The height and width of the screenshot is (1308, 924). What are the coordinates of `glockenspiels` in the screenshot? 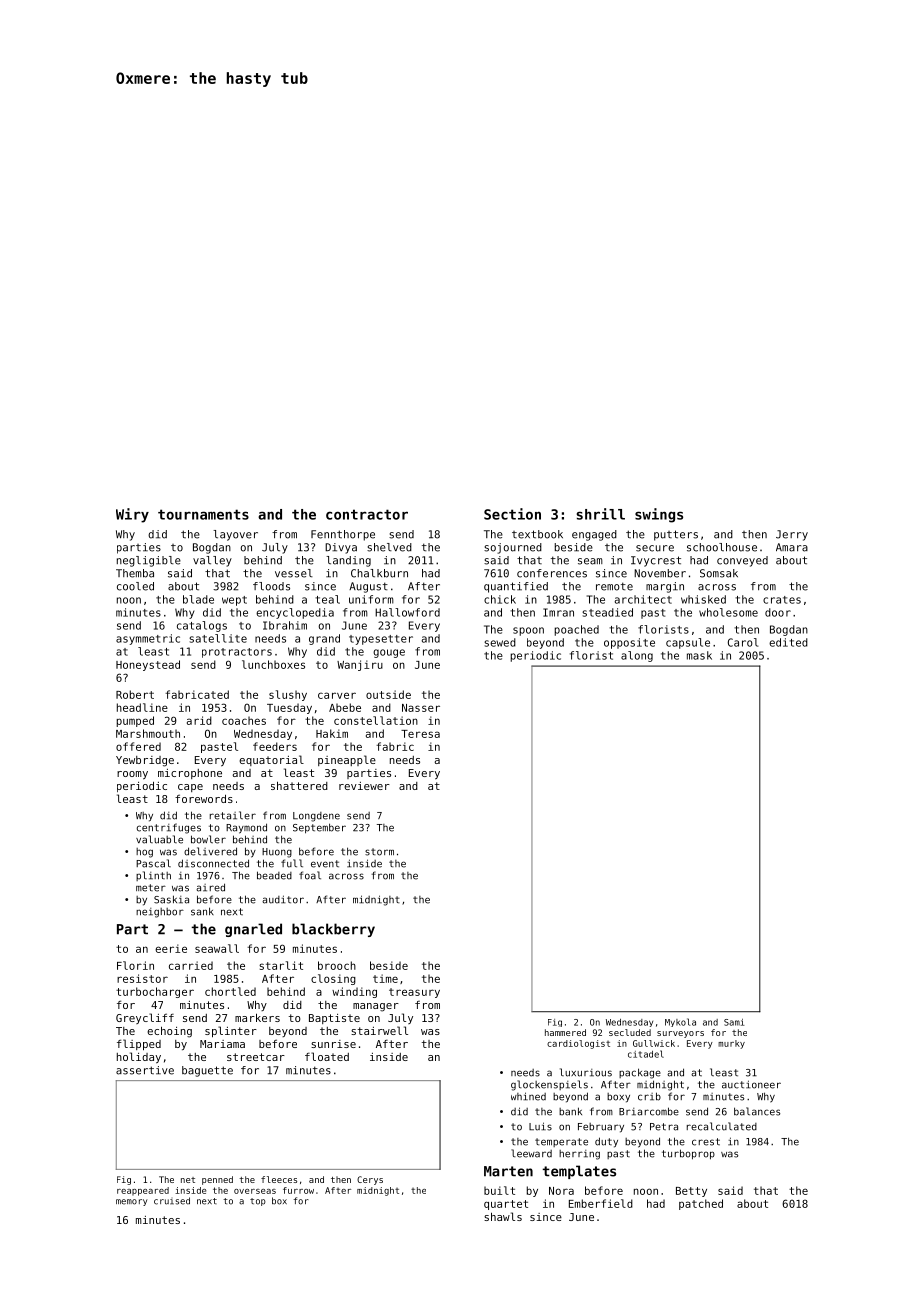 It's located at (549, 1085).
